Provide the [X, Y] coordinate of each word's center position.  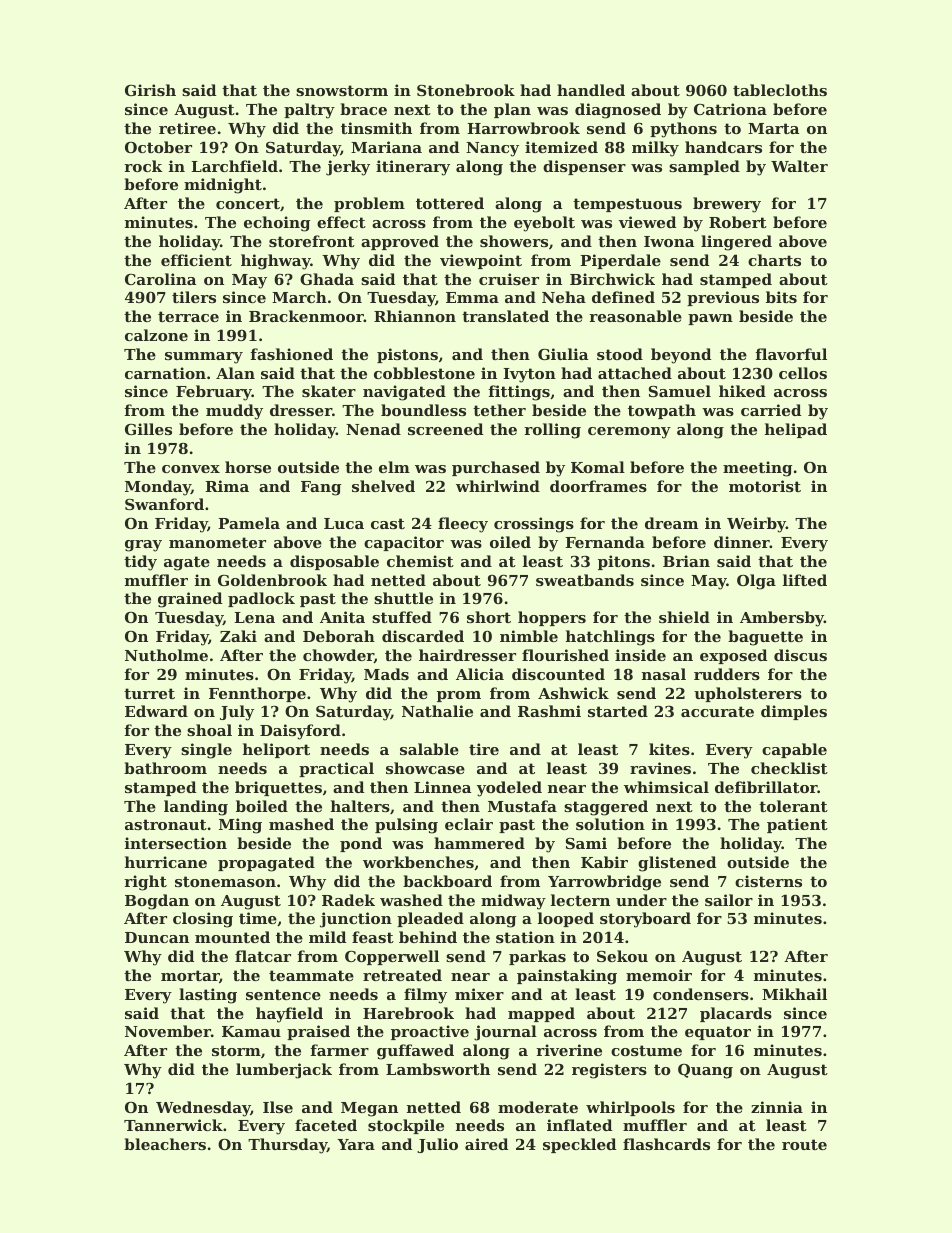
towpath [662, 411]
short [489, 617]
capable [794, 750]
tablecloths [780, 90]
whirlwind [498, 486]
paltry [309, 111]
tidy [140, 563]
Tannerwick [173, 1125]
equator [718, 1033]
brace [363, 109]
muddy [234, 412]
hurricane [166, 862]
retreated [402, 975]
